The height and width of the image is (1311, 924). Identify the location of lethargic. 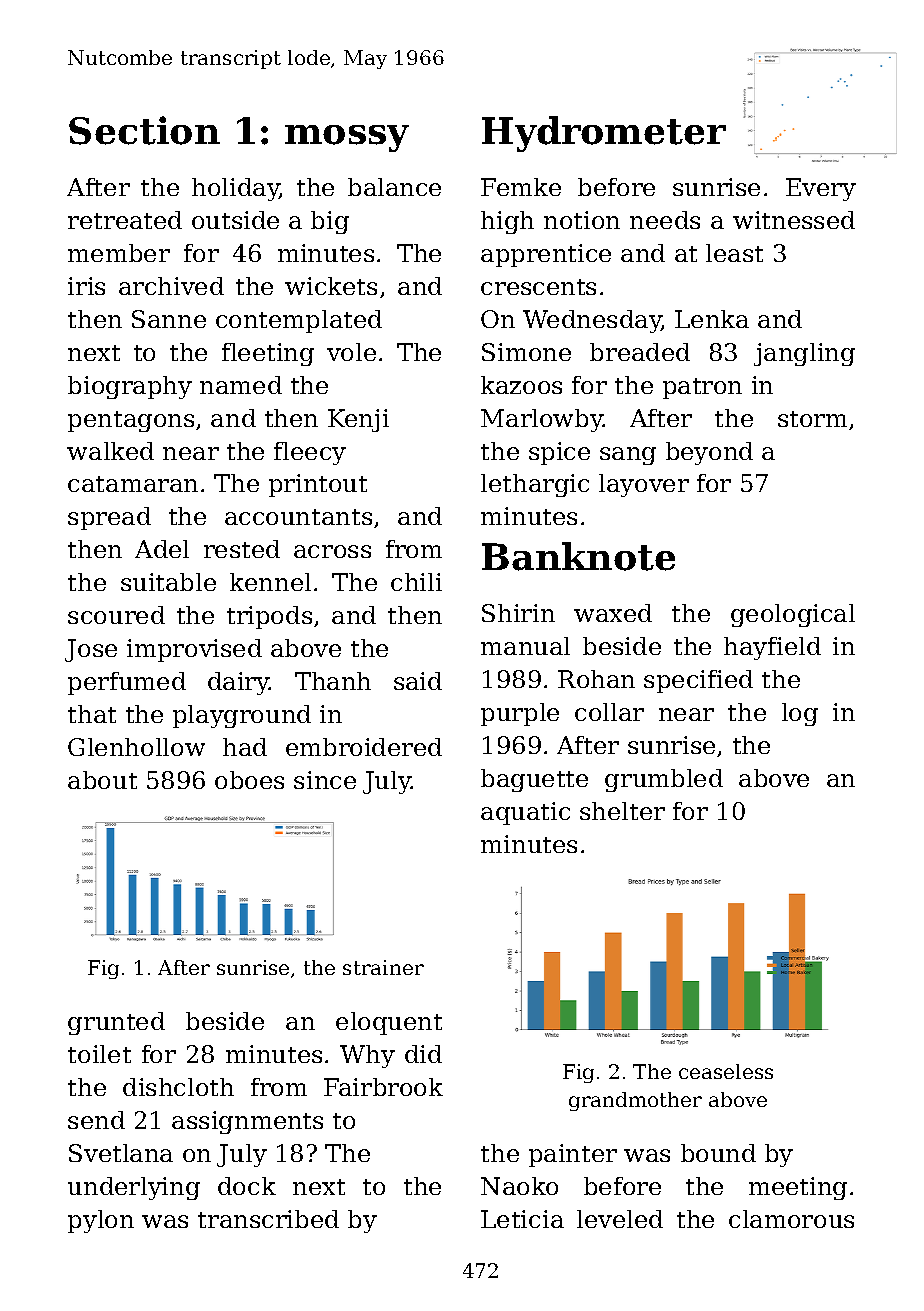
(535, 485).
